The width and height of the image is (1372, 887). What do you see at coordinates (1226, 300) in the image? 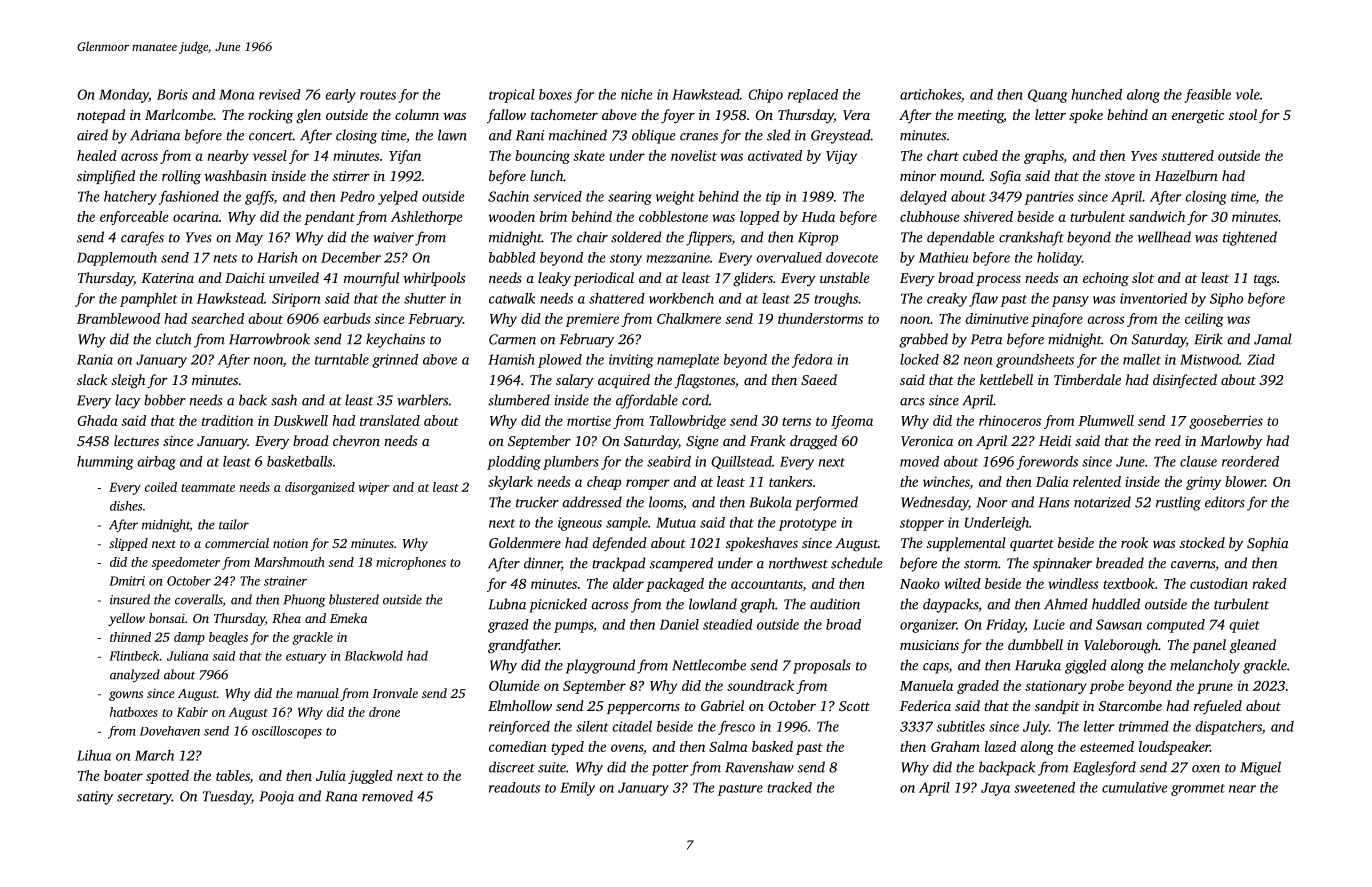
I see `Sipho` at bounding box center [1226, 300].
